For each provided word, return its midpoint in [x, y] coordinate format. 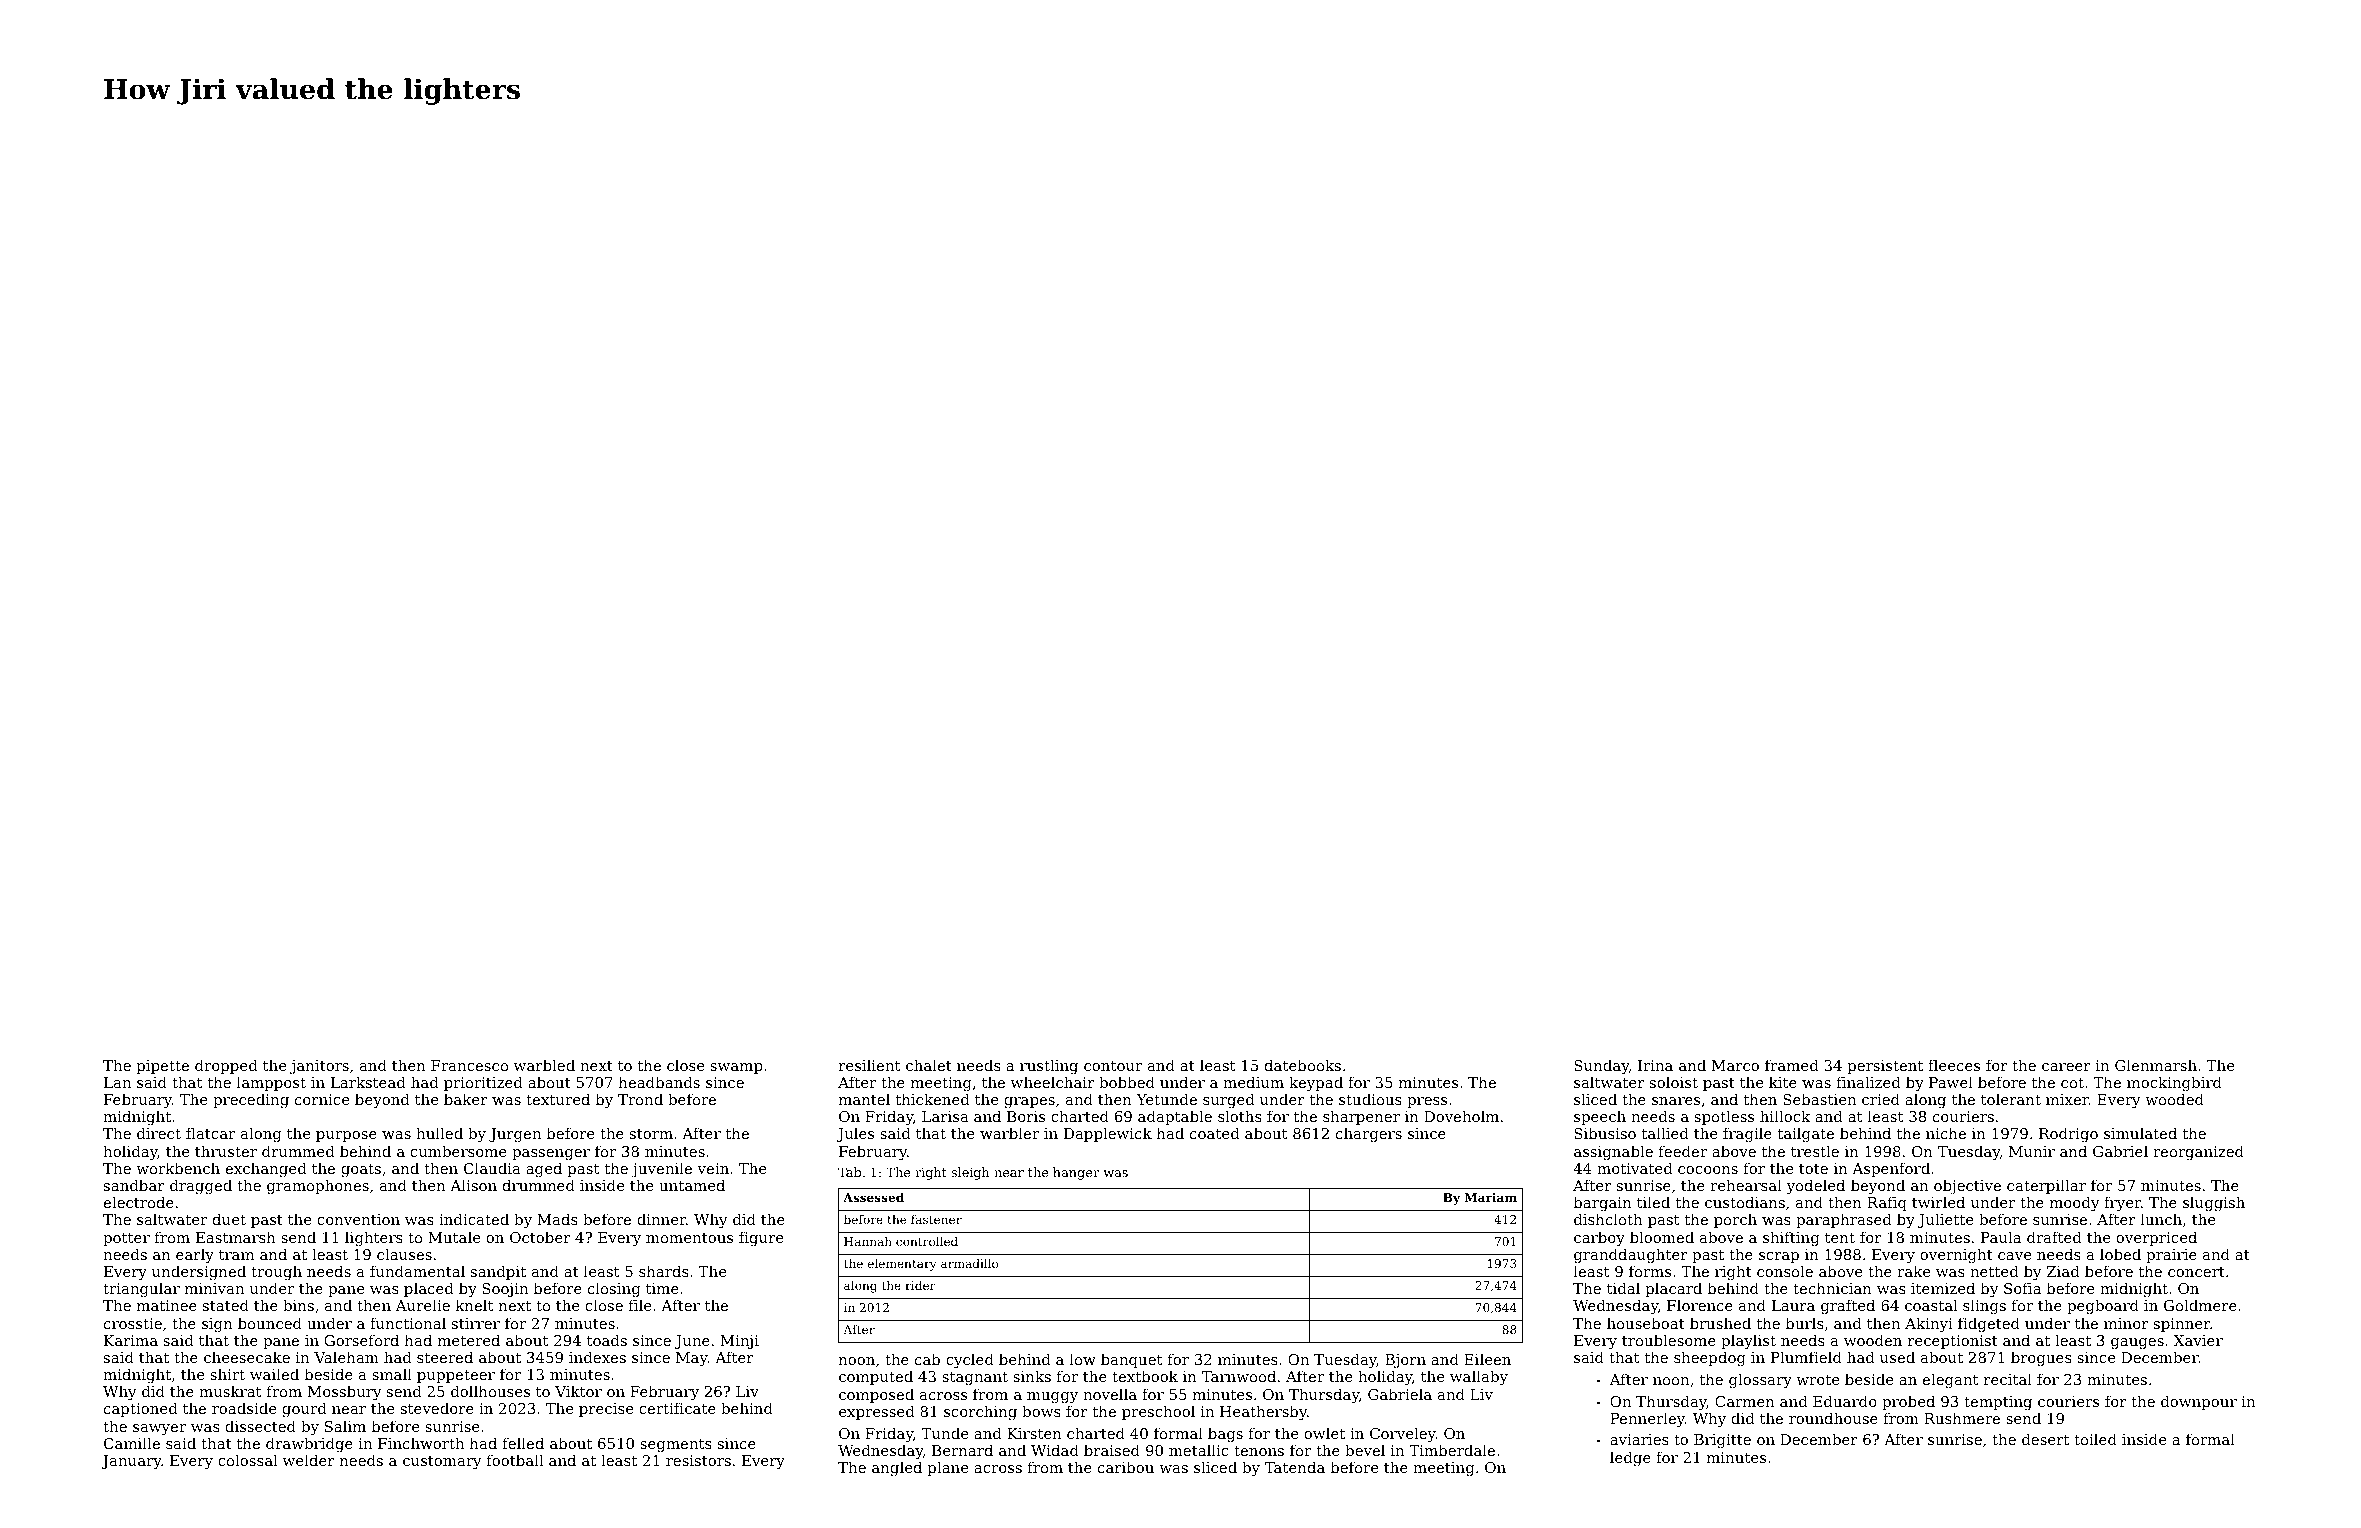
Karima [131, 1340]
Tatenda [1295, 1467]
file [640, 1305]
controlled [927, 1241]
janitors [319, 1067]
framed [1792, 1065]
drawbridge [309, 1445]
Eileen [1487, 1359]
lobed [2120, 1254]
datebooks [1303, 1065]
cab [927, 1359]
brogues [2041, 1359]
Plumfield [1806, 1357]
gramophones [318, 1187]
